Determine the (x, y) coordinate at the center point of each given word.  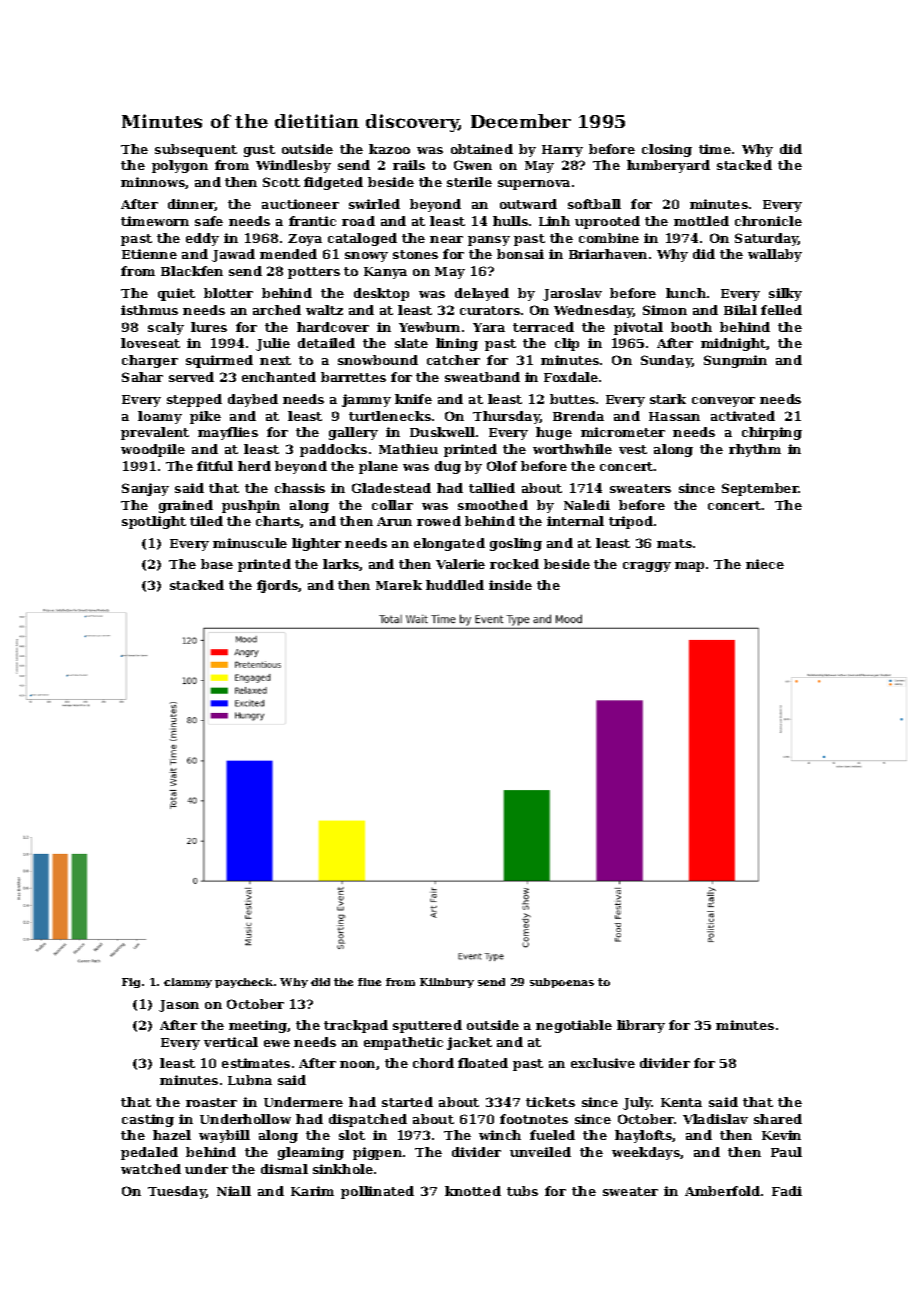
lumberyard (668, 166)
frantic (312, 221)
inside (510, 585)
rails (409, 165)
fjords (278, 586)
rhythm (755, 450)
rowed (439, 521)
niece (765, 564)
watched (151, 1169)
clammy (188, 983)
